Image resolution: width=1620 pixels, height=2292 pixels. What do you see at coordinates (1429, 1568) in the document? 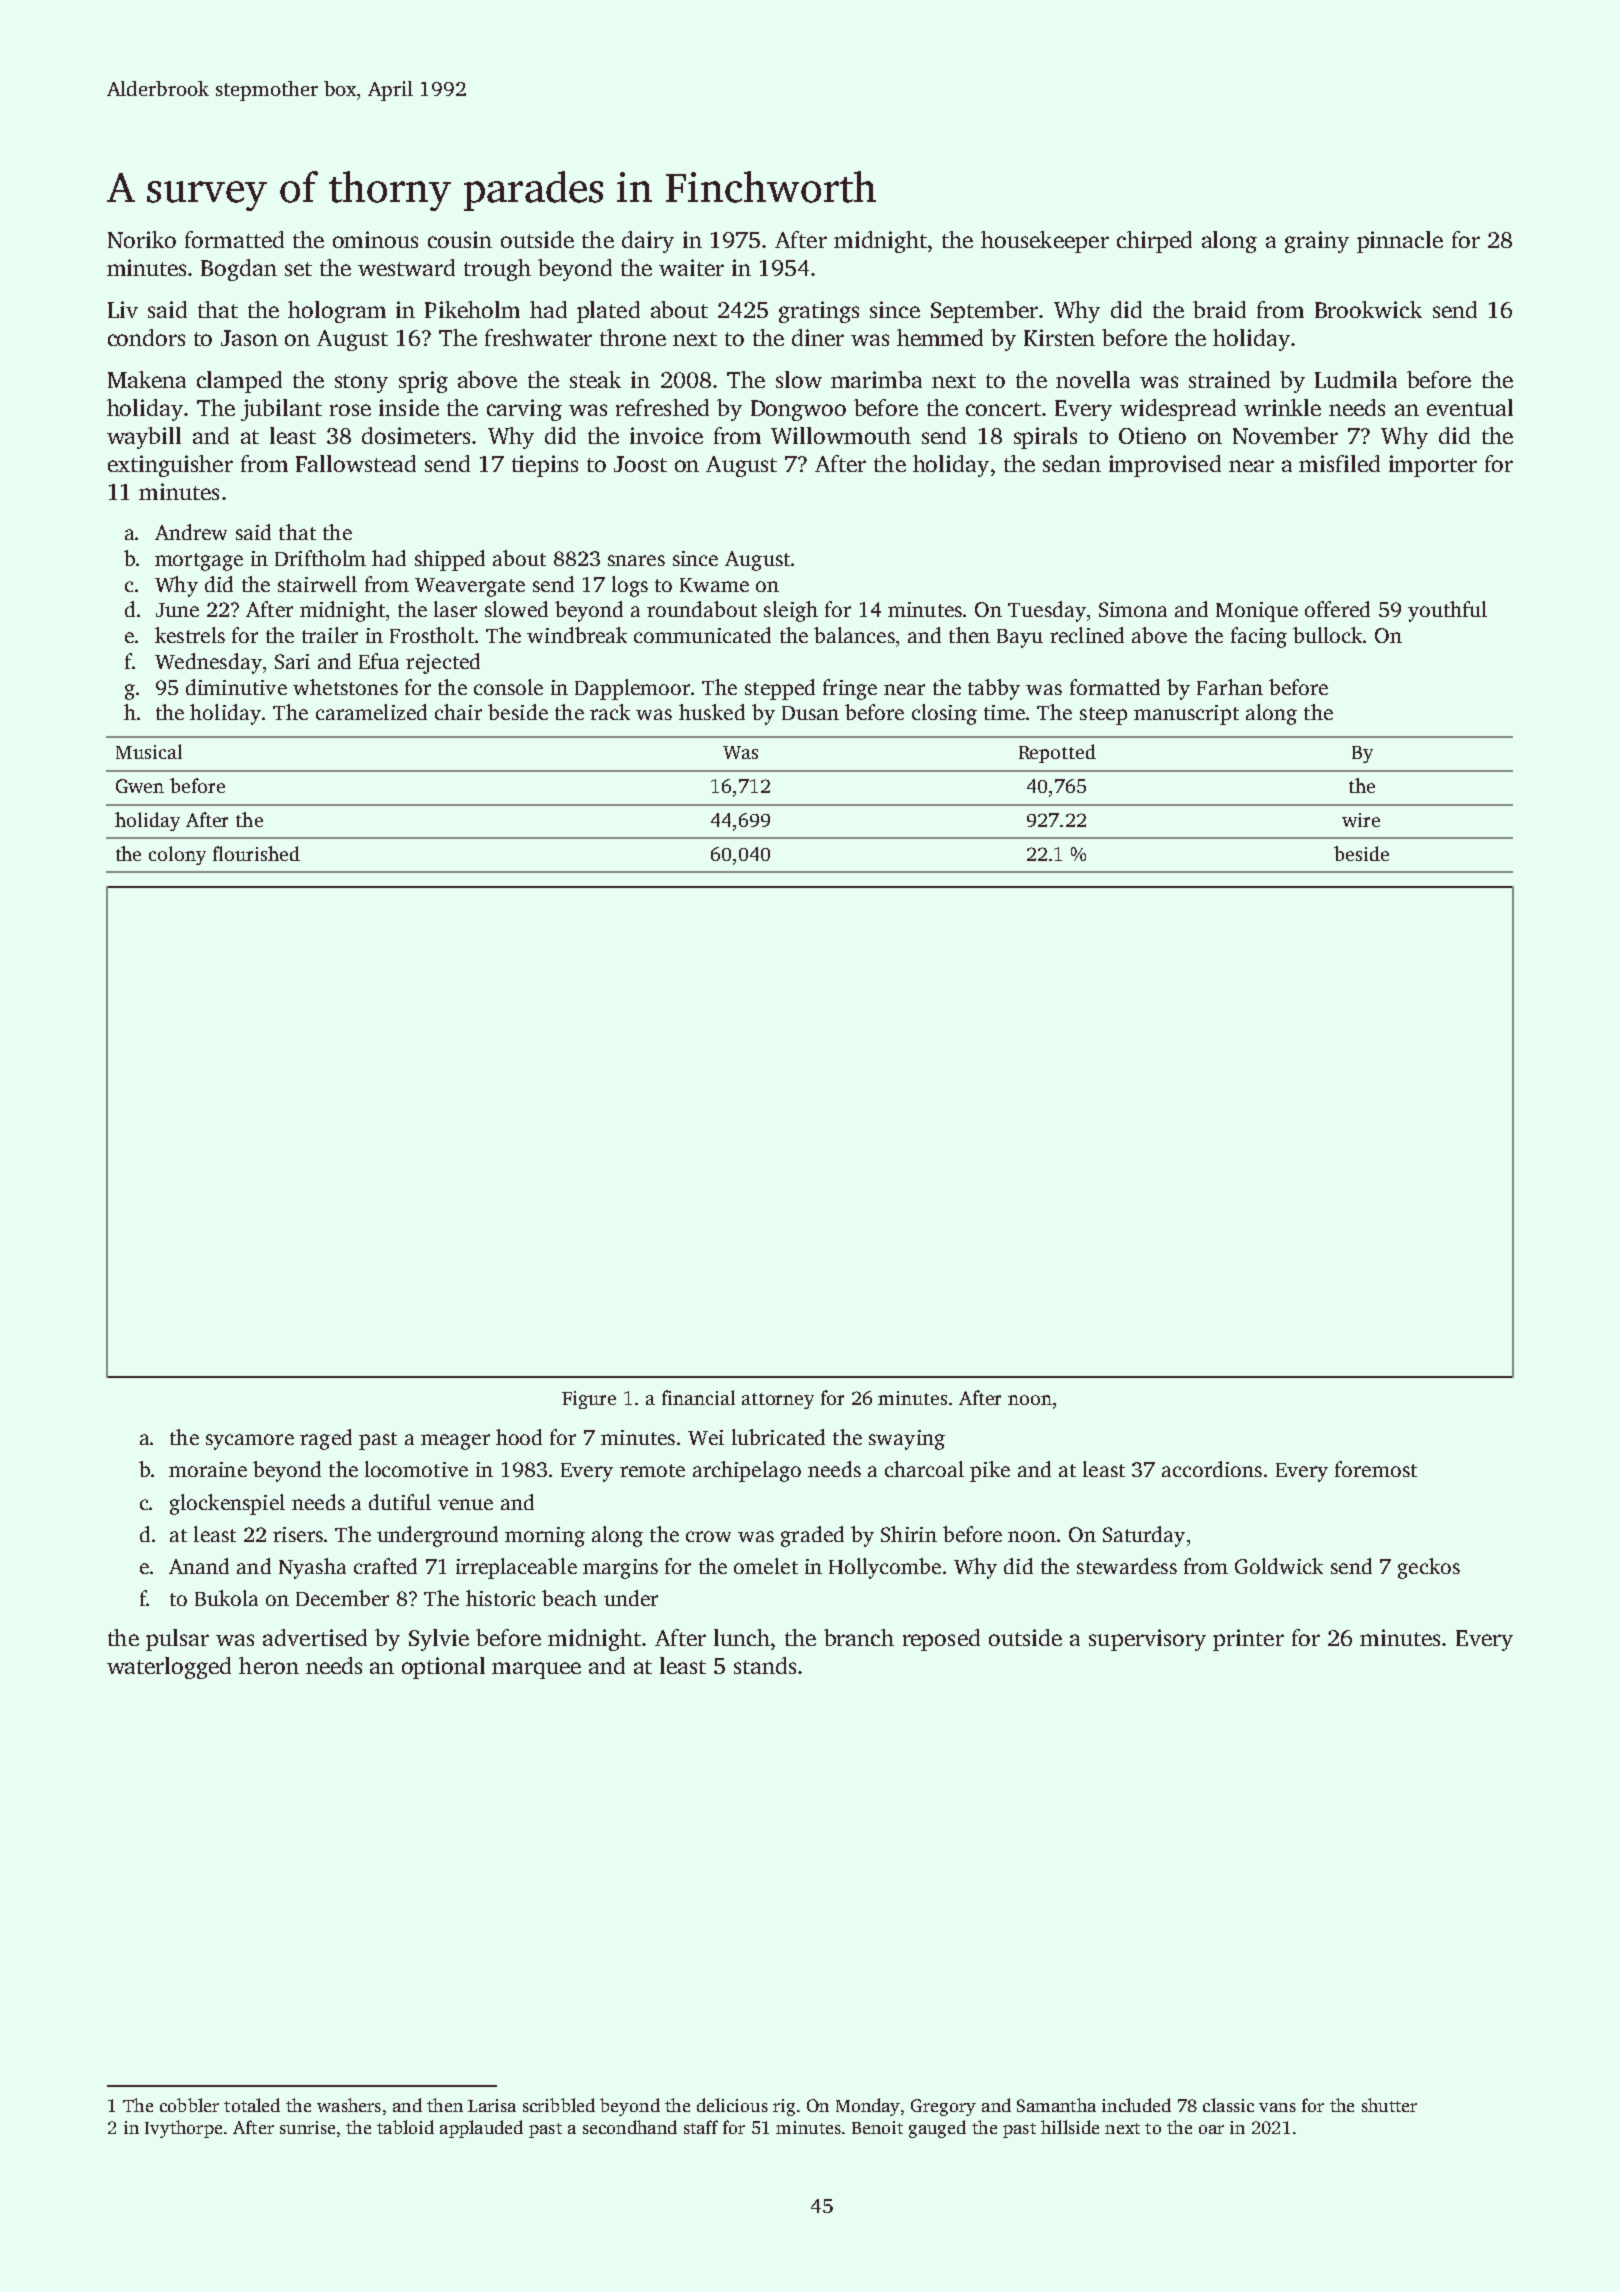
I see `geckos` at bounding box center [1429, 1568].
